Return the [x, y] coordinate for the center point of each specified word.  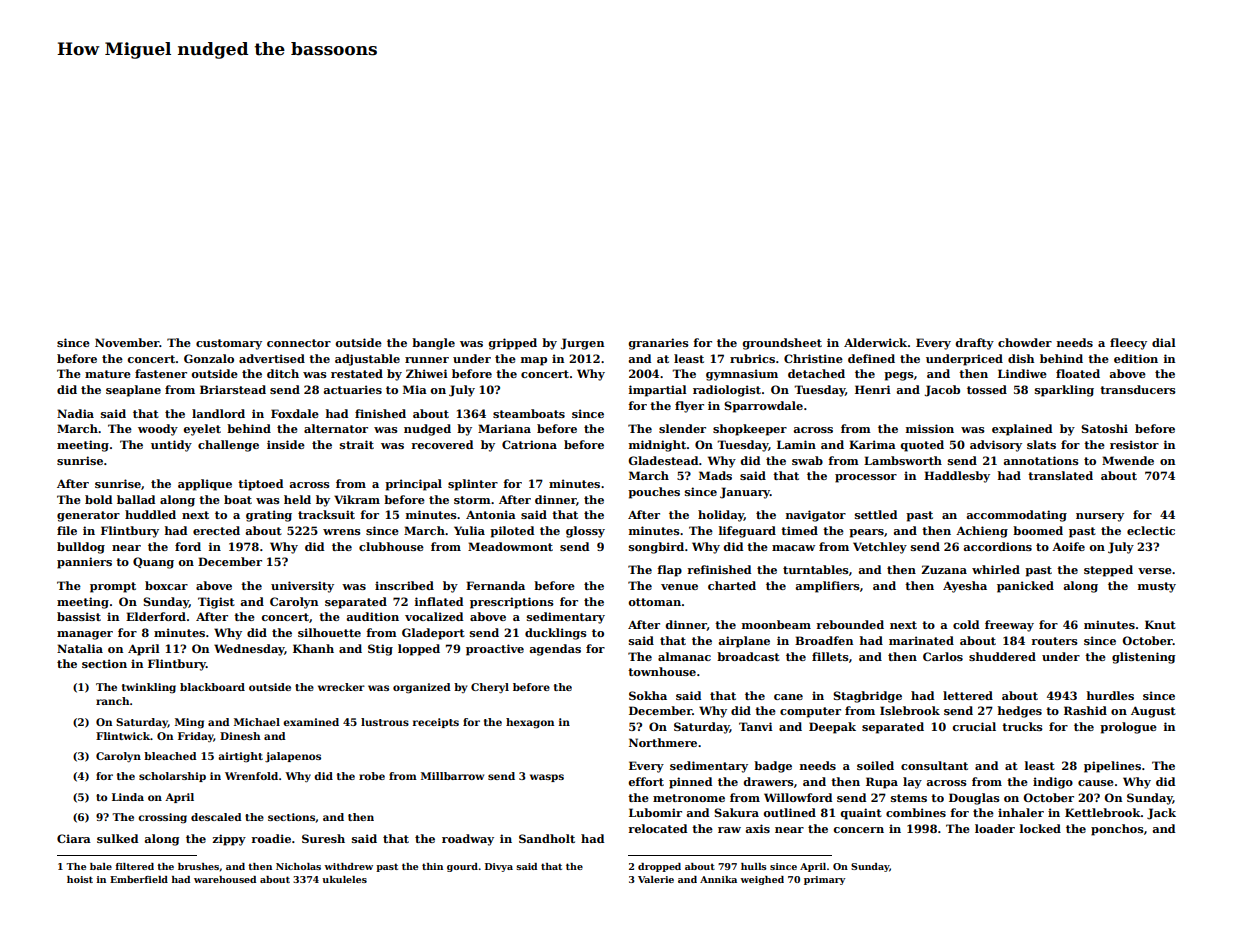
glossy [585, 532]
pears [866, 533]
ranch [113, 701]
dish [1021, 358]
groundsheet [782, 344]
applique [205, 485]
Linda [128, 797]
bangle [433, 344]
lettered [968, 695]
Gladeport [433, 634]
